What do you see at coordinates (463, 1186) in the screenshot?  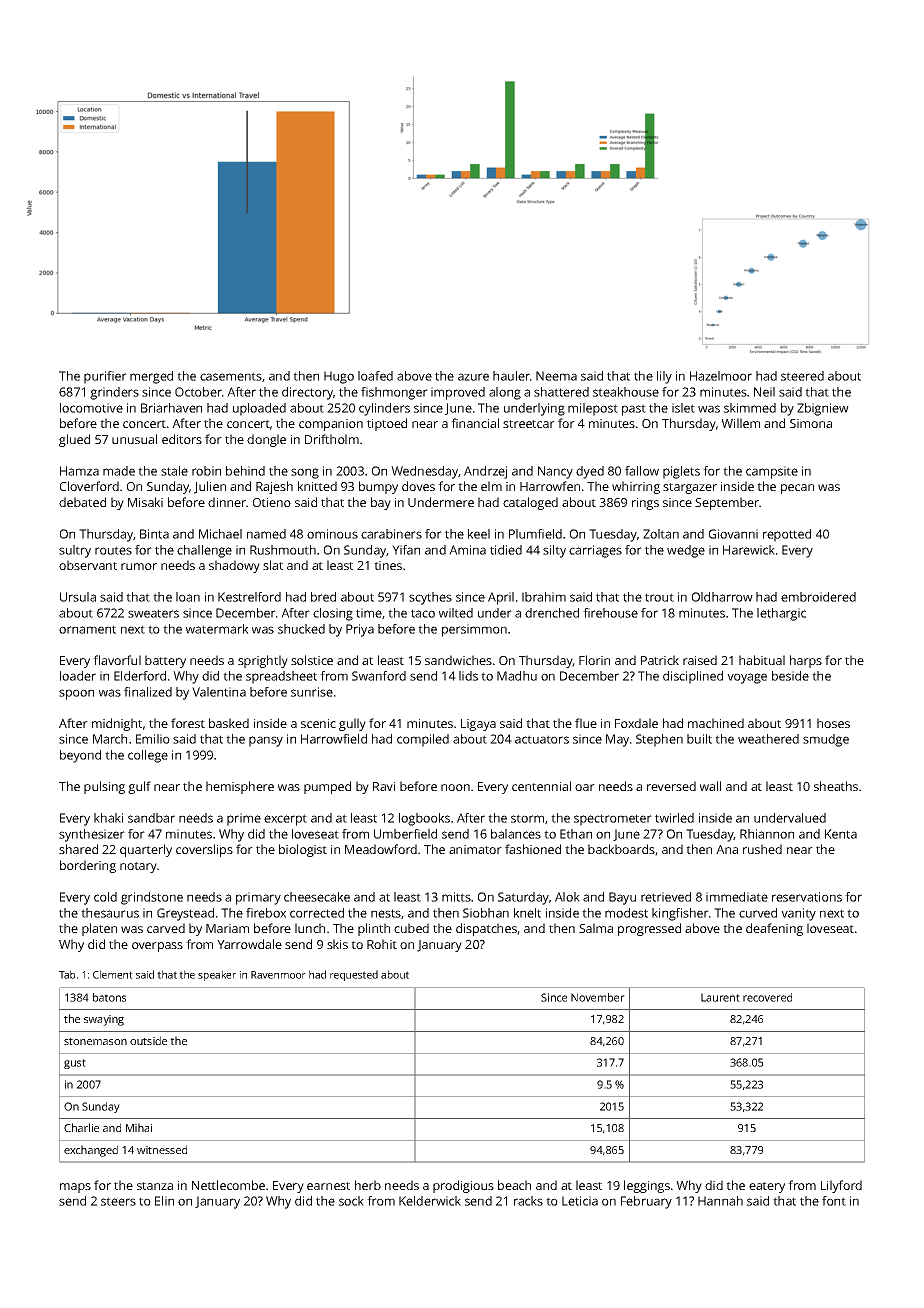 I see `prodigious` at bounding box center [463, 1186].
